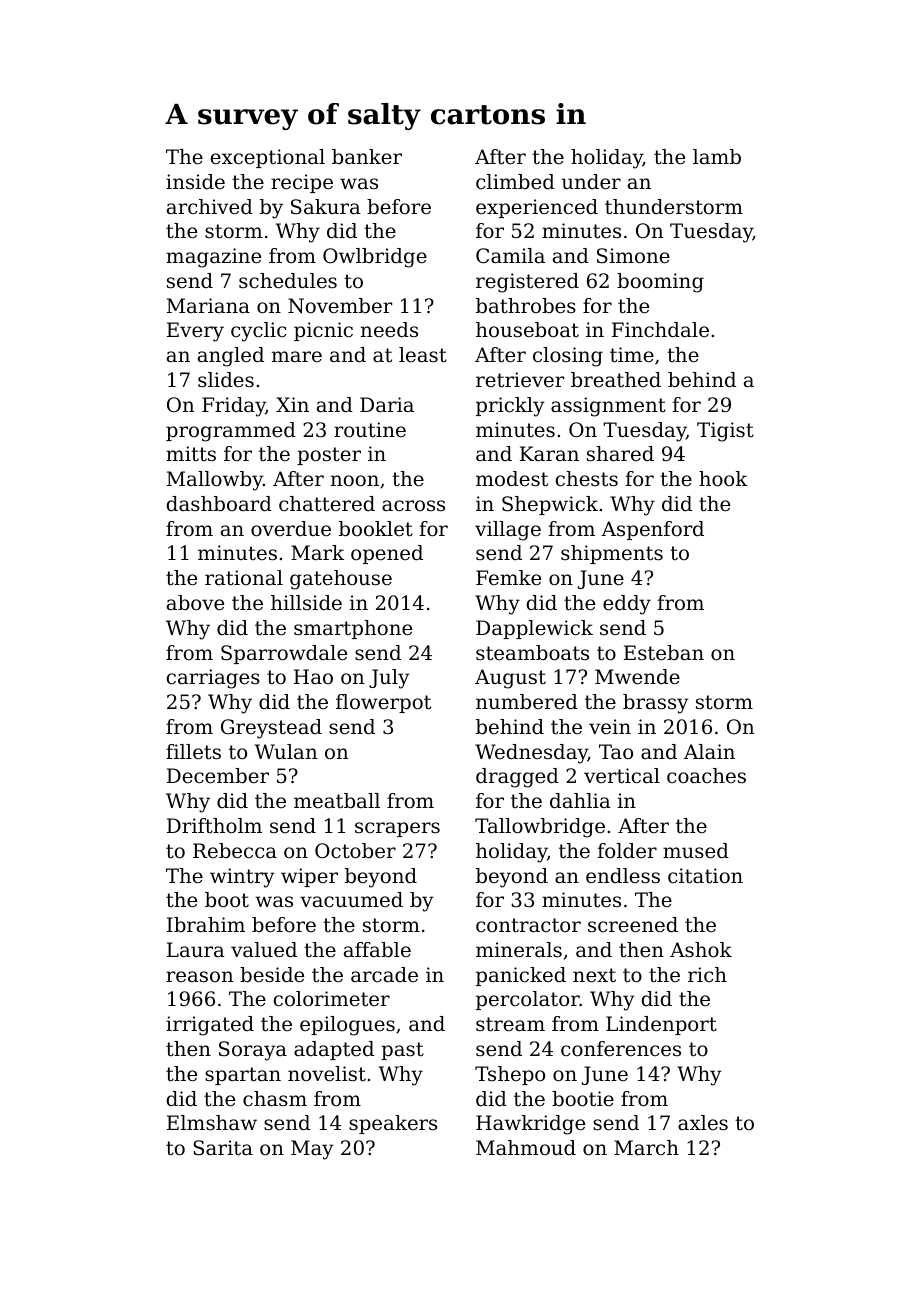  I want to click on least, so click(423, 355).
